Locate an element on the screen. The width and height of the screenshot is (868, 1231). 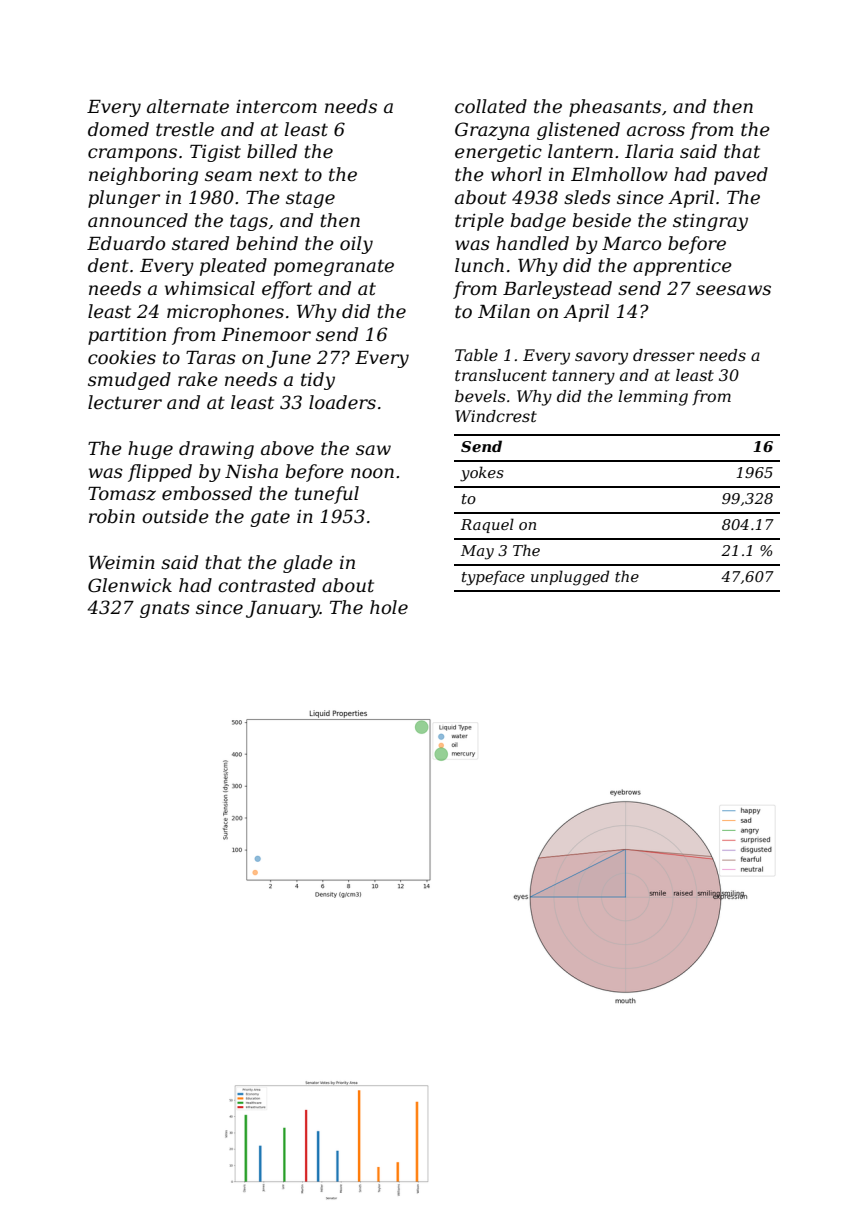
unplugged is located at coordinates (570, 578).
